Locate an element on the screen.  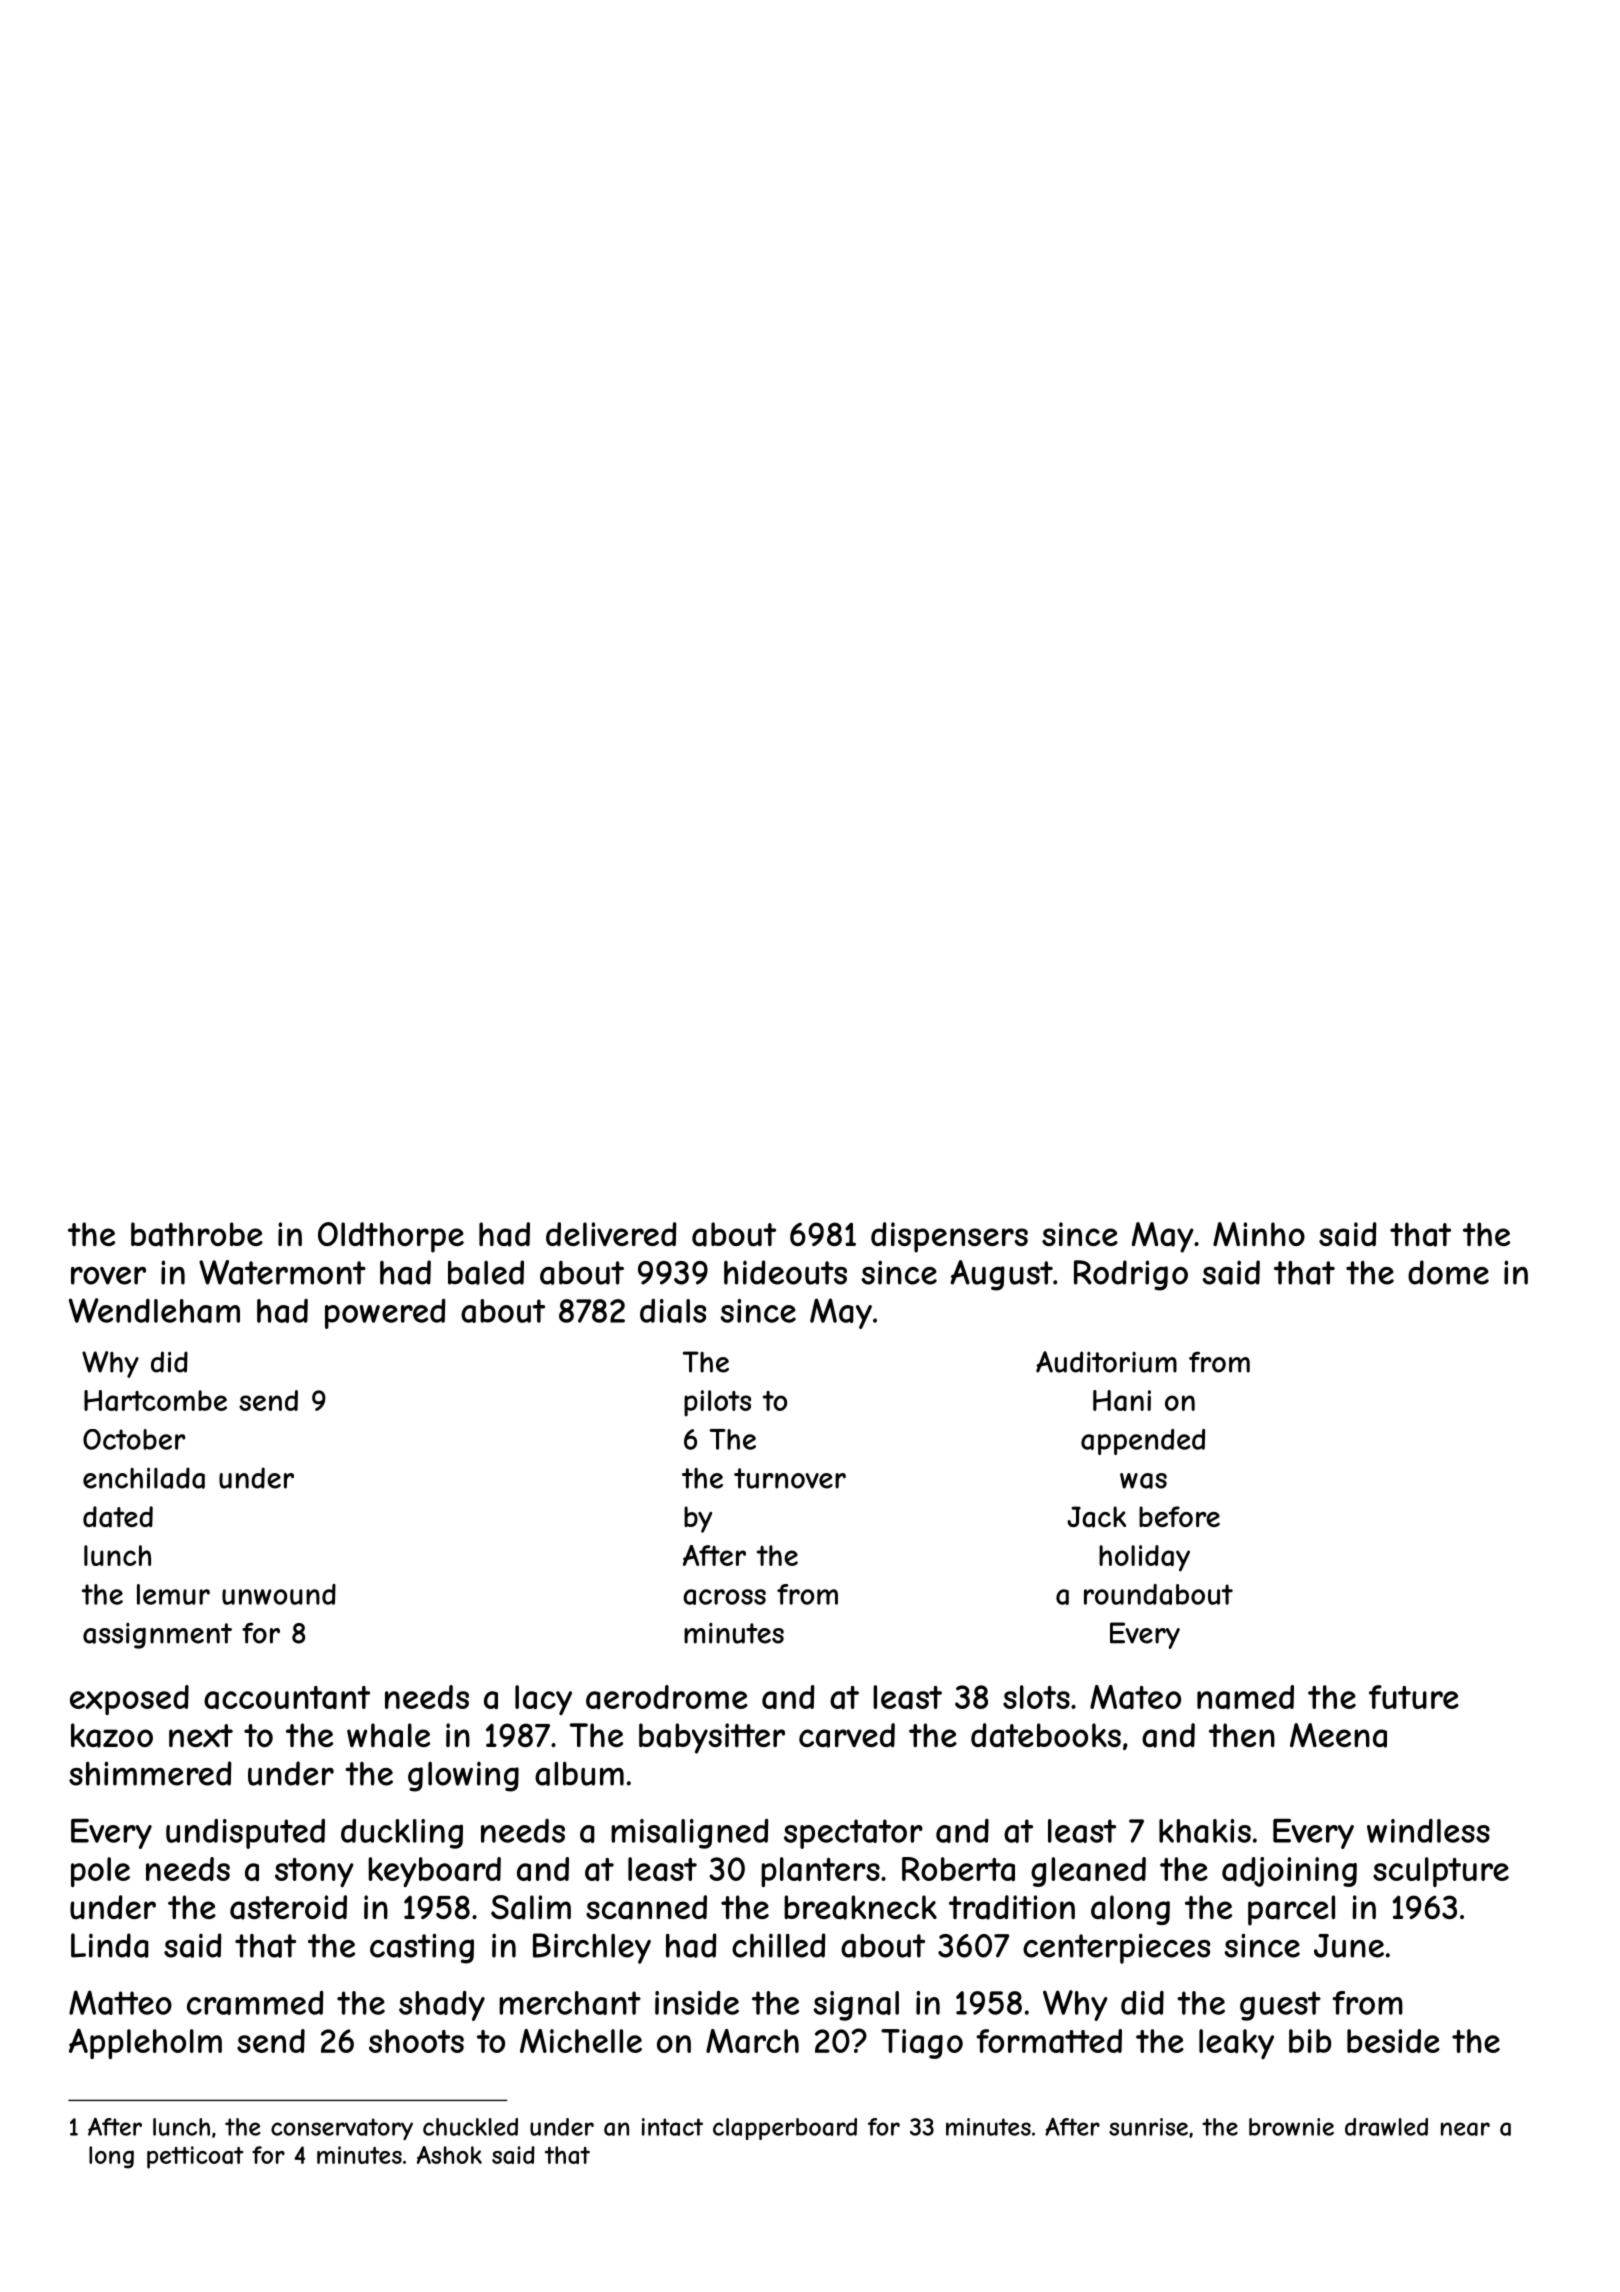
holiday is located at coordinates (1144, 1558).
